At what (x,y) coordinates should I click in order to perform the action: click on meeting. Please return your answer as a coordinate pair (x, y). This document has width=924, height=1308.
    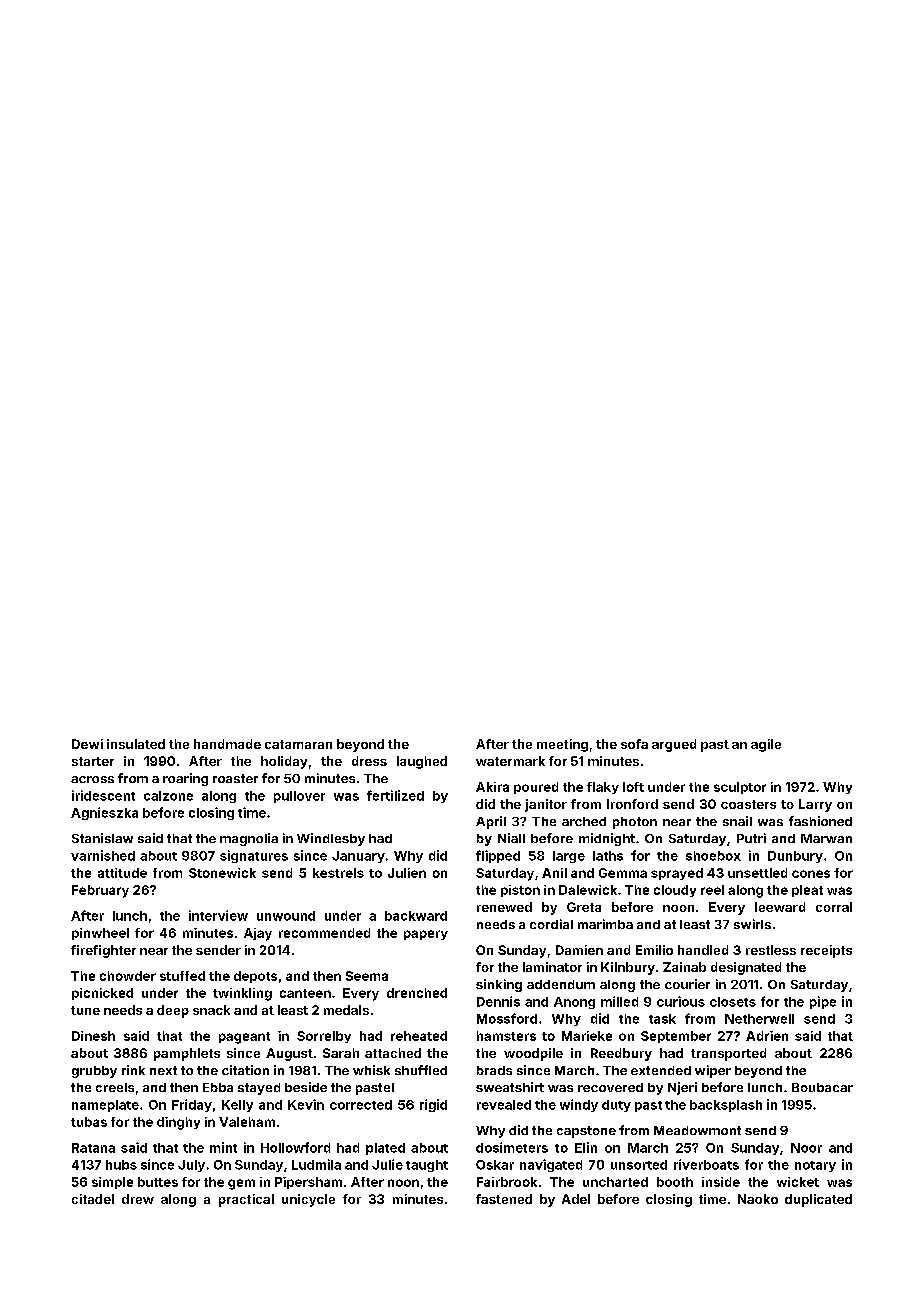
    Looking at the image, I should click on (562, 745).
